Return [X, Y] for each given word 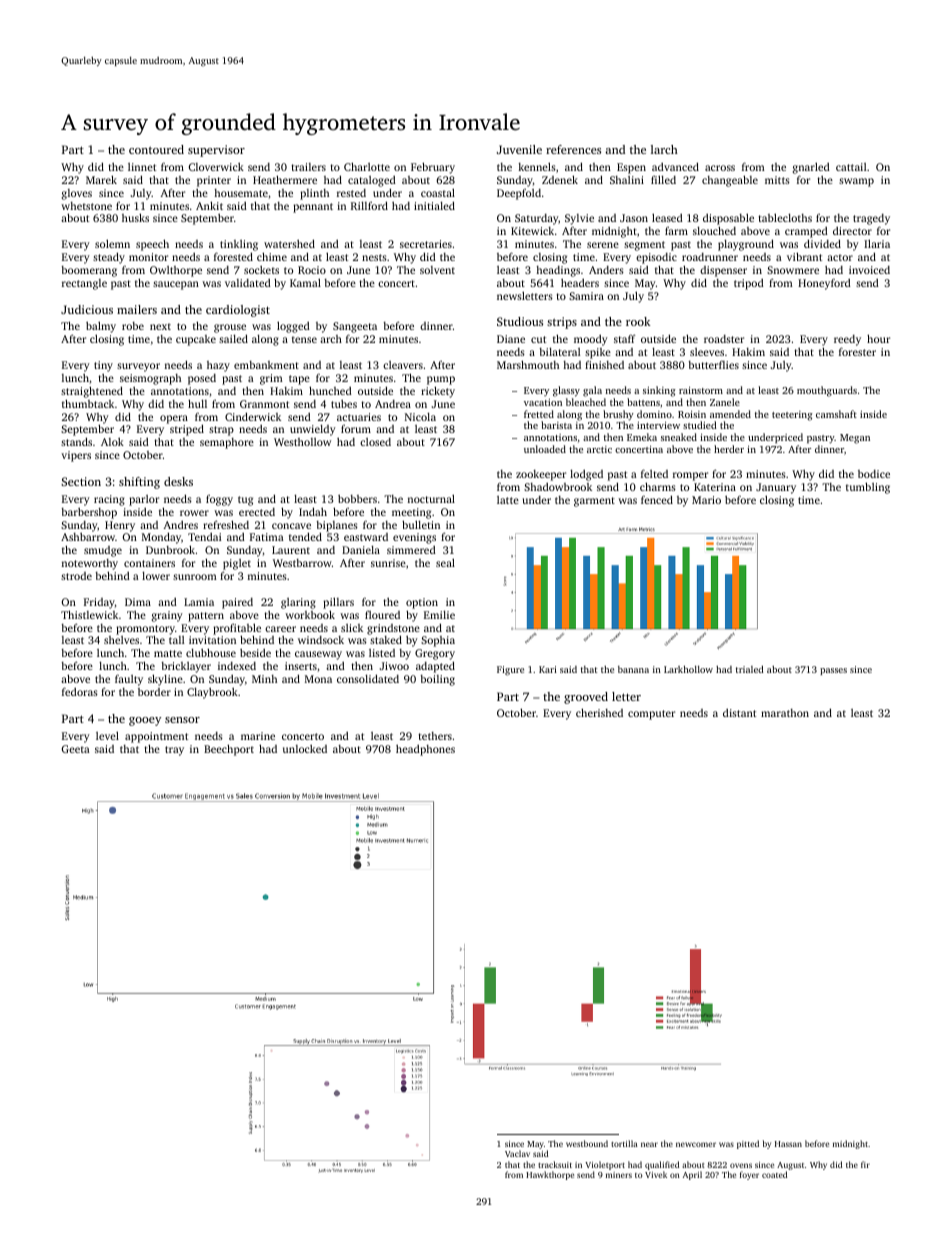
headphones [425, 750]
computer [651, 715]
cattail [851, 167]
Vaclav [517, 1153]
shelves [121, 640]
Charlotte [367, 166]
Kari [548, 669]
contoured [156, 149]
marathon [785, 713]
